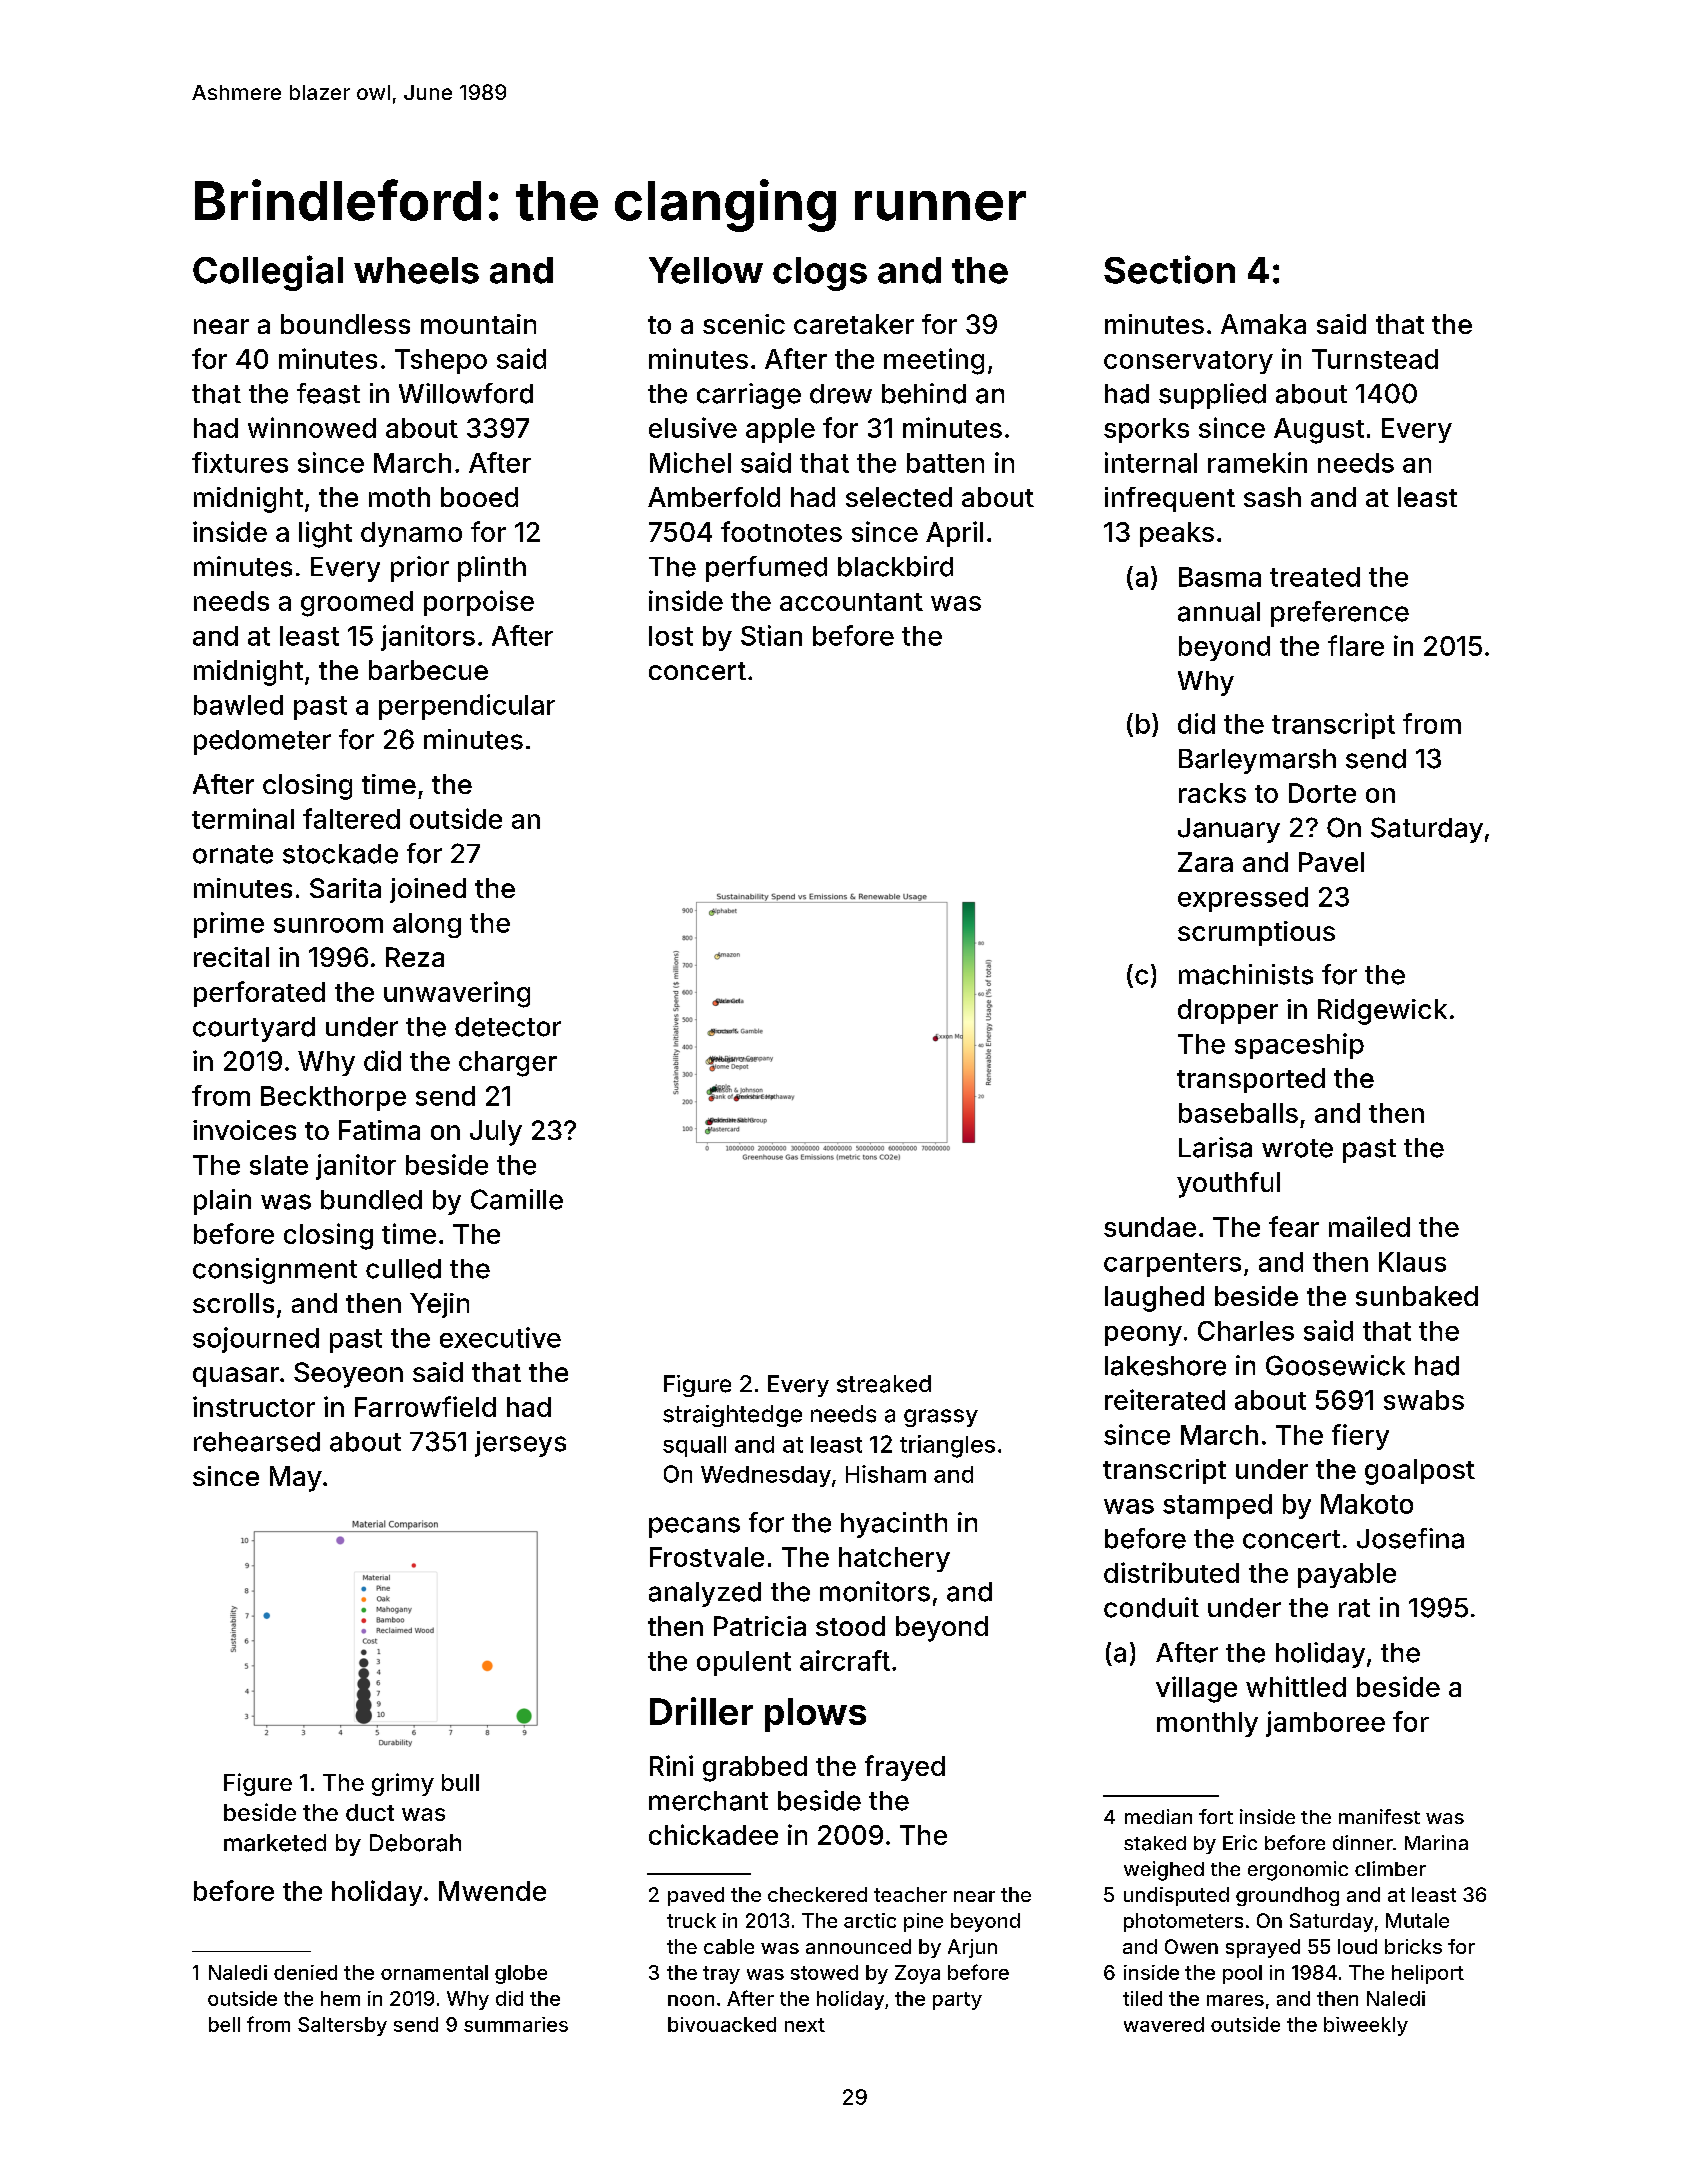  Describe the element at coordinates (1151, 1607) in the screenshot. I see `conduit` at that location.
